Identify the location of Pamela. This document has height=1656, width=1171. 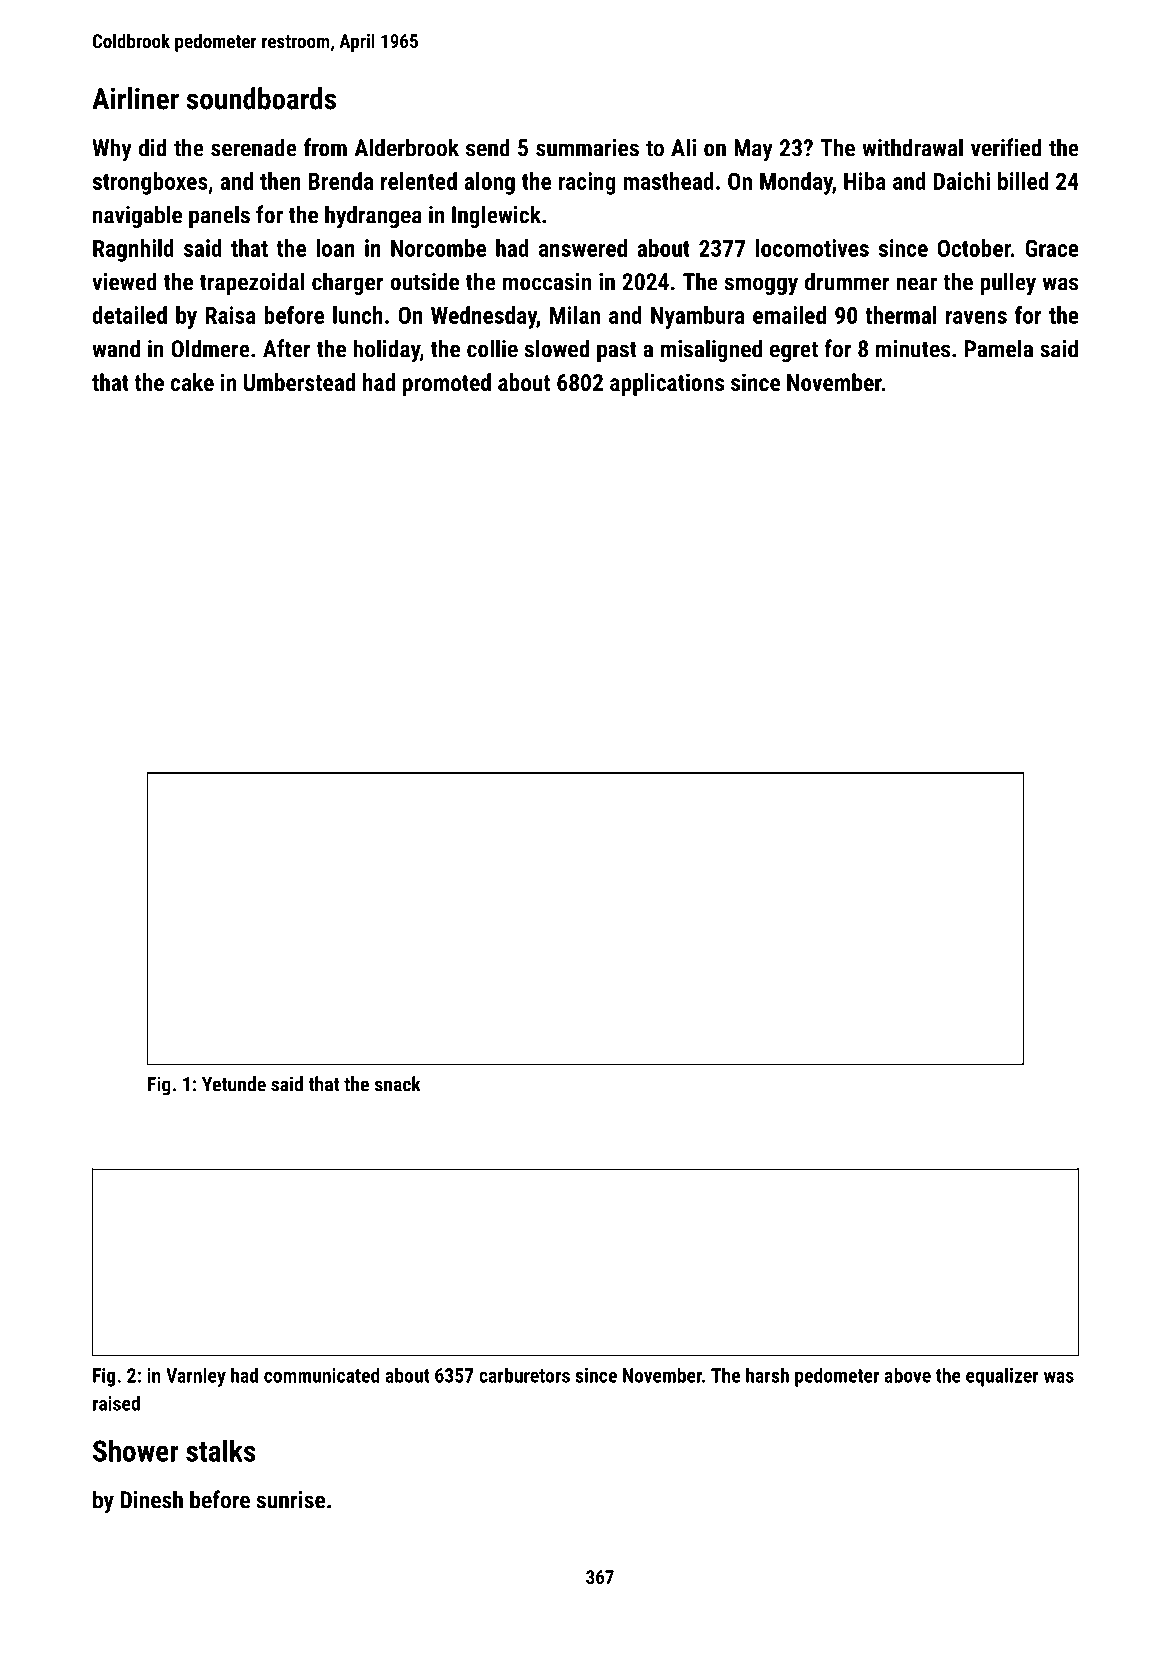
(999, 348).
